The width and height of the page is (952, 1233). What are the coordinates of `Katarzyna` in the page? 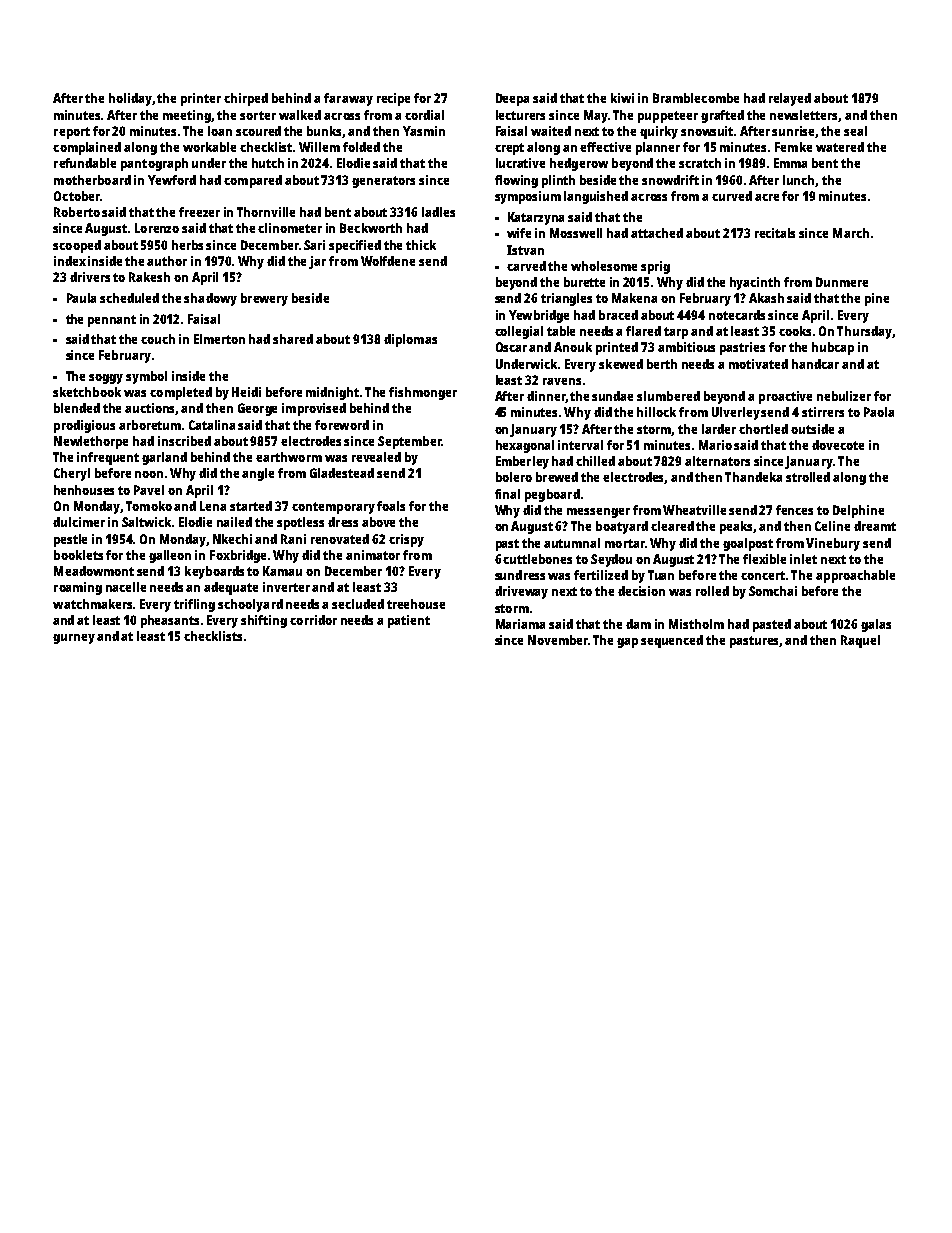 It's located at (536, 218).
